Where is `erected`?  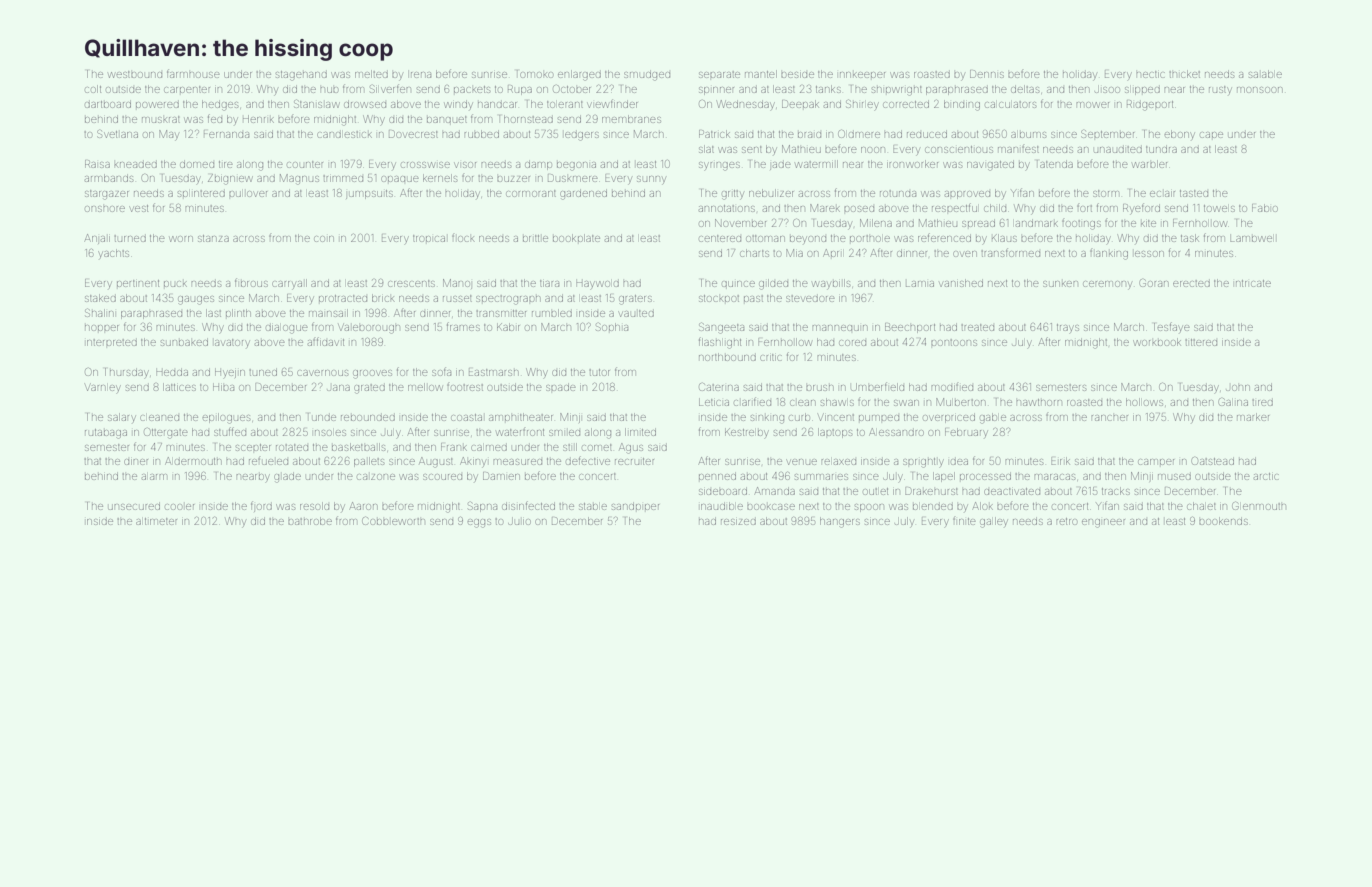
erected is located at coordinates (1191, 283).
